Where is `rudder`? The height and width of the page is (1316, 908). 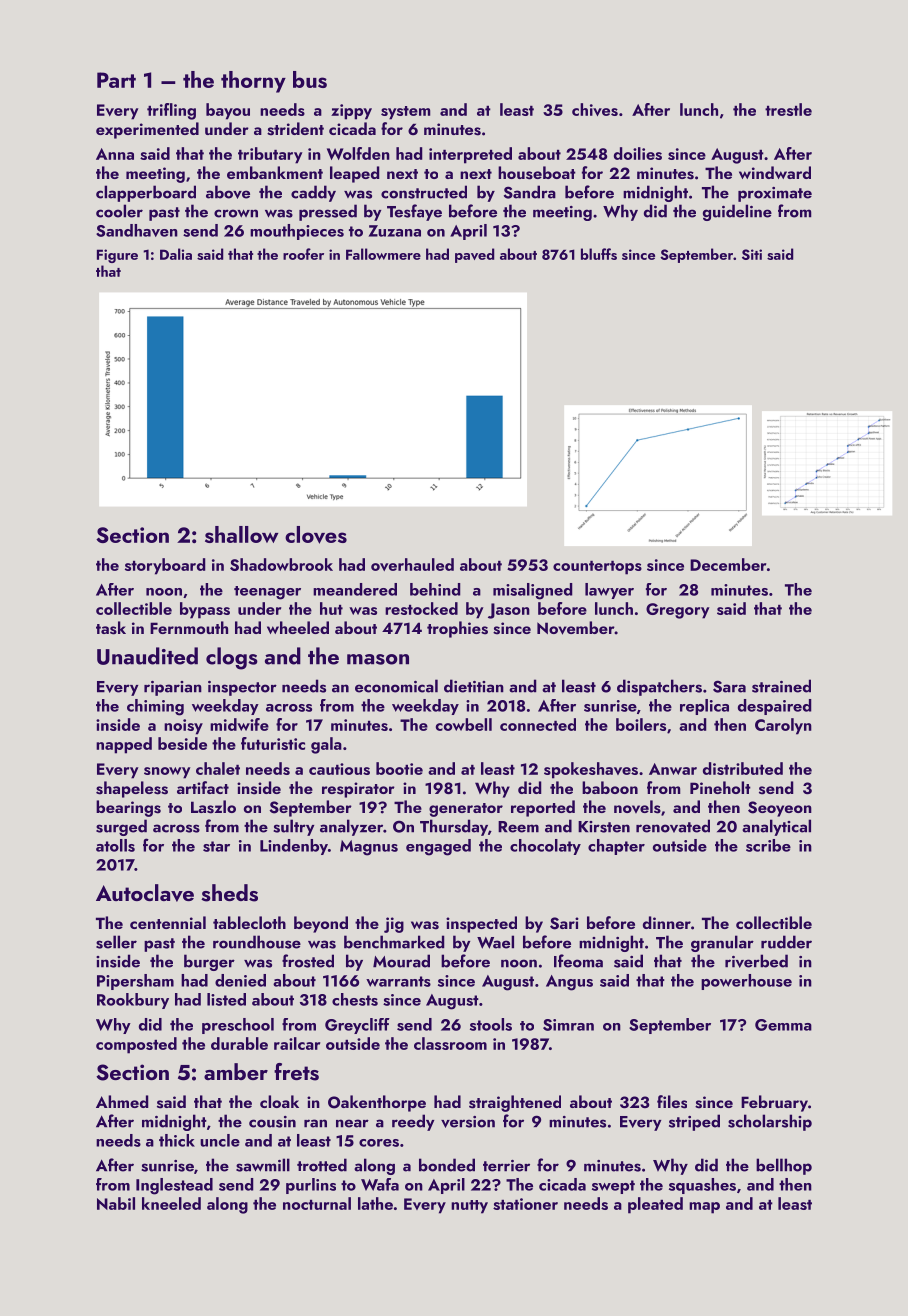 rudder is located at coordinates (786, 942).
